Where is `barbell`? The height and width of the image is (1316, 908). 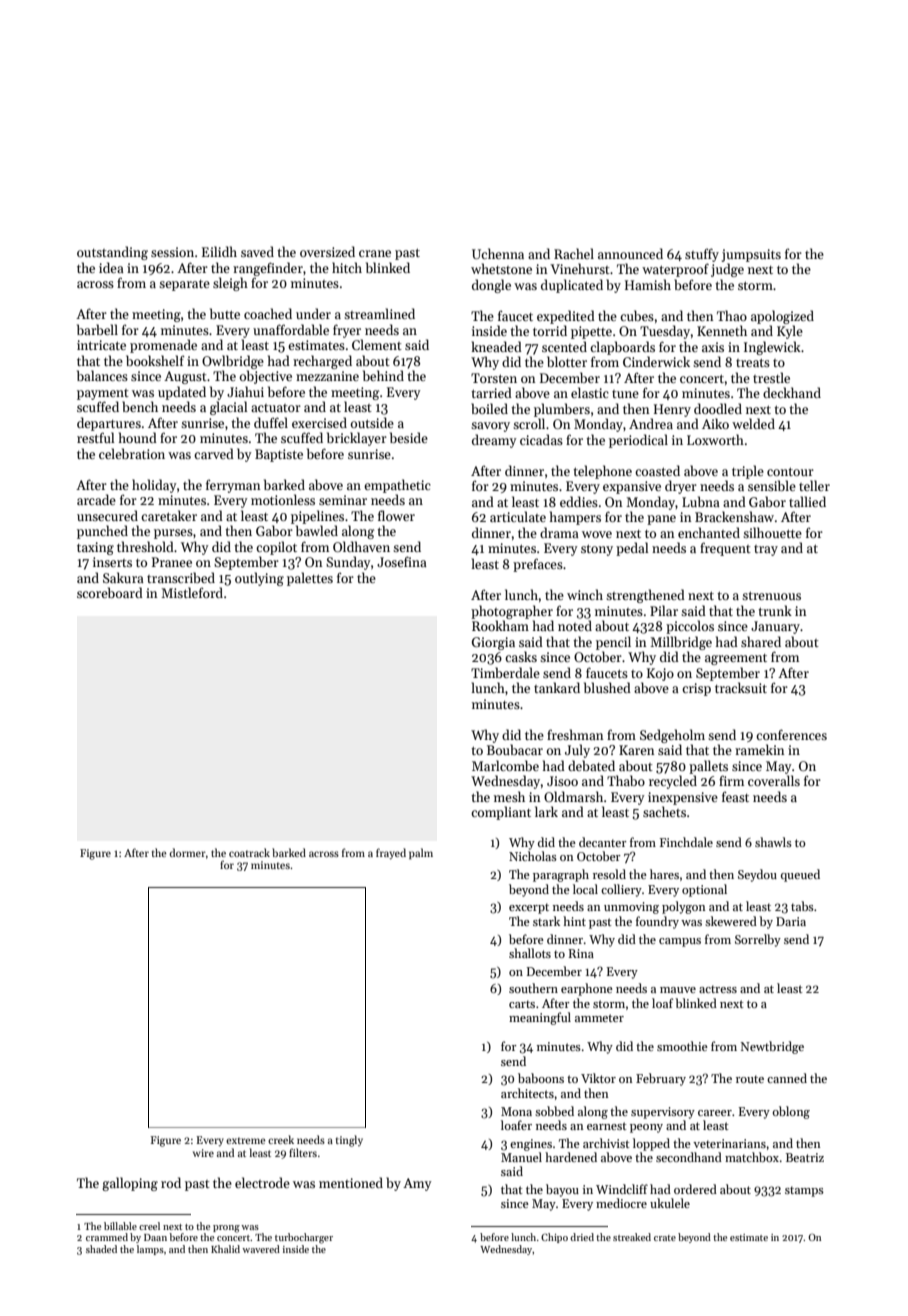 barbell is located at coordinates (97, 329).
